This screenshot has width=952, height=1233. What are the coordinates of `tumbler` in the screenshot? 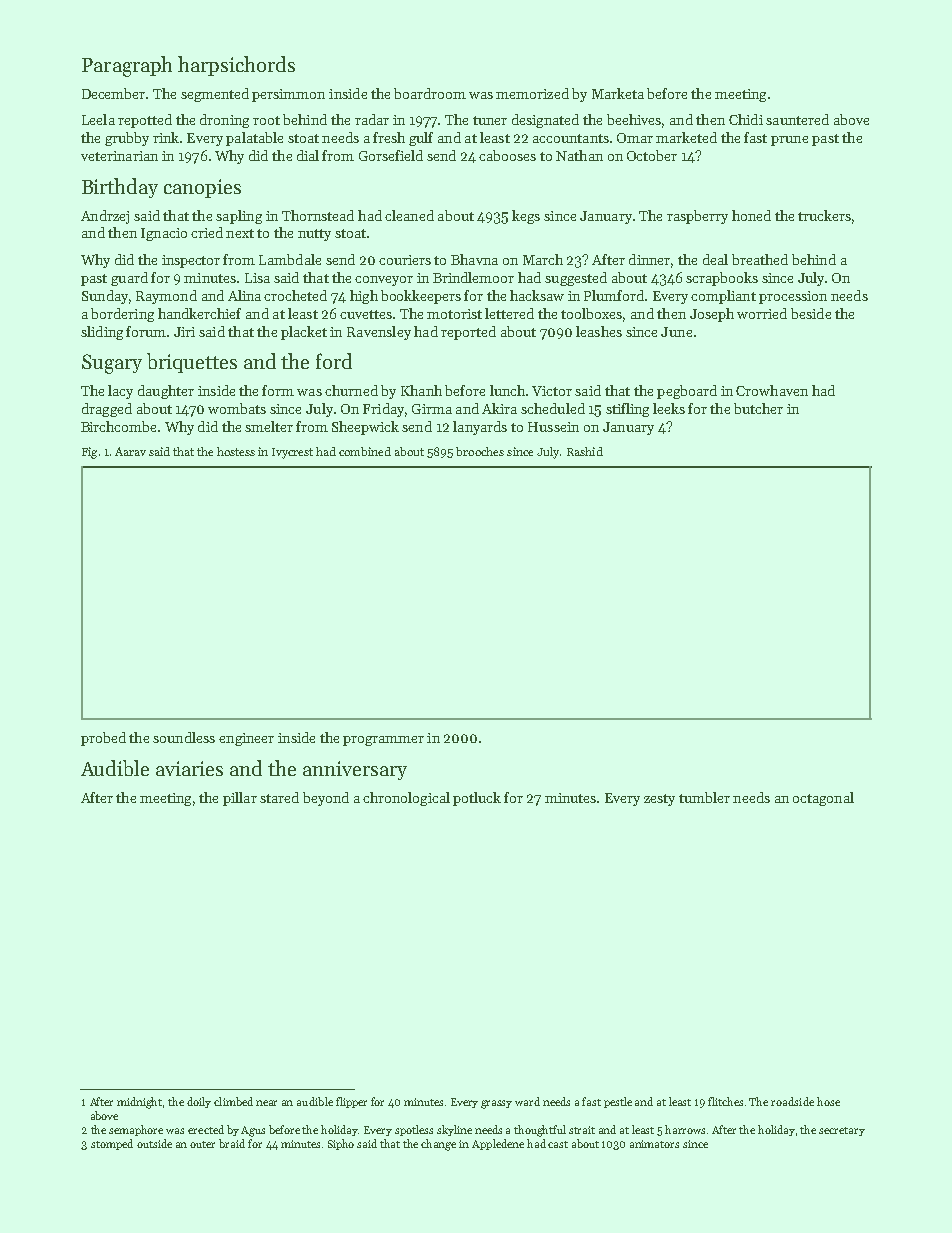 It's located at (704, 797).
